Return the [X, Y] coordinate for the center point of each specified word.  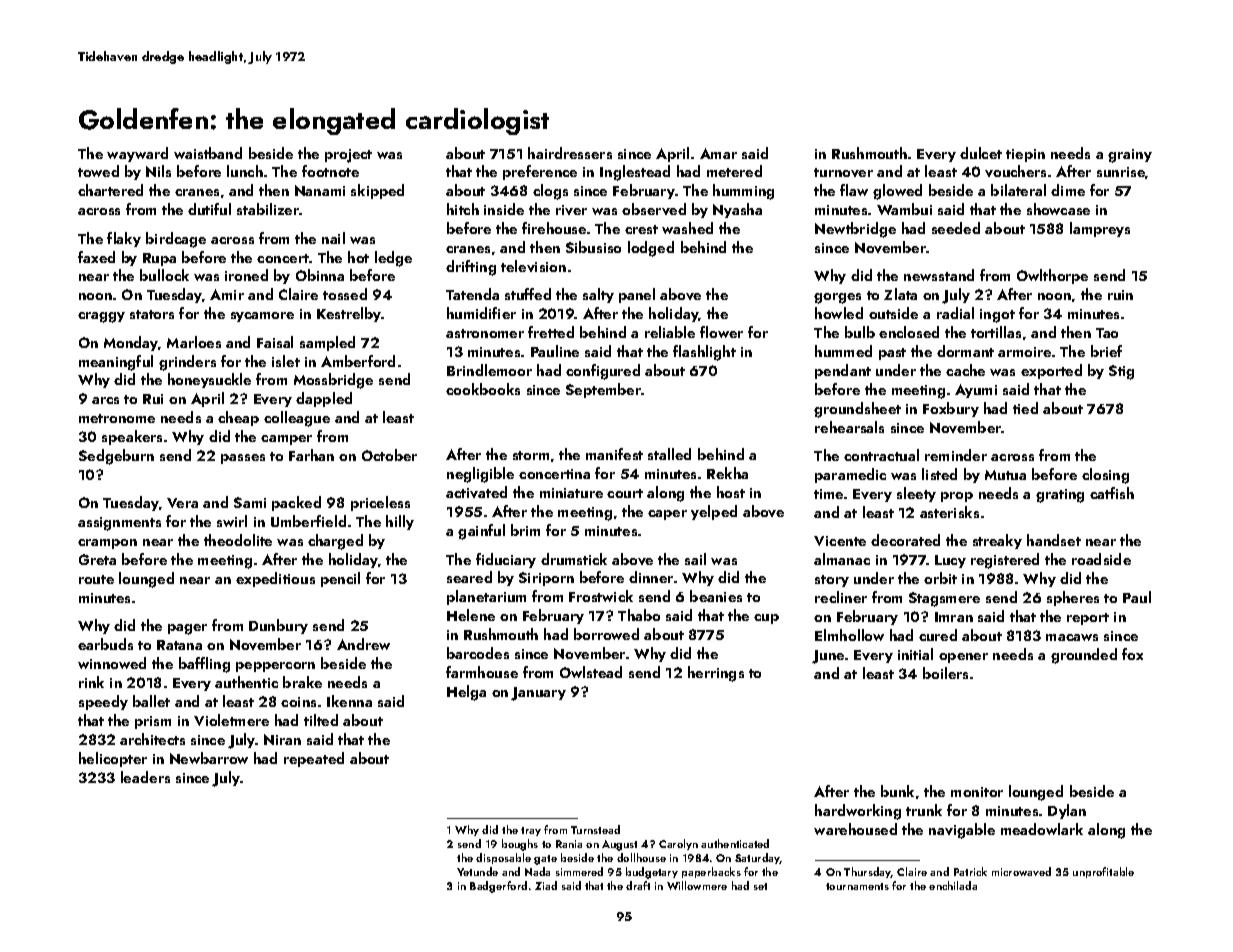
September [603, 390]
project [348, 156]
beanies [716, 596]
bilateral [1018, 190]
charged [335, 542]
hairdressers [570, 153]
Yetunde [477, 871]
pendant [843, 371]
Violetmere [231, 720]
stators [152, 314]
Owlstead [591, 672]
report [1088, 619]
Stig [1121, 372]
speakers [132, 437]
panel [637, 295]
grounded [1084, 656]
